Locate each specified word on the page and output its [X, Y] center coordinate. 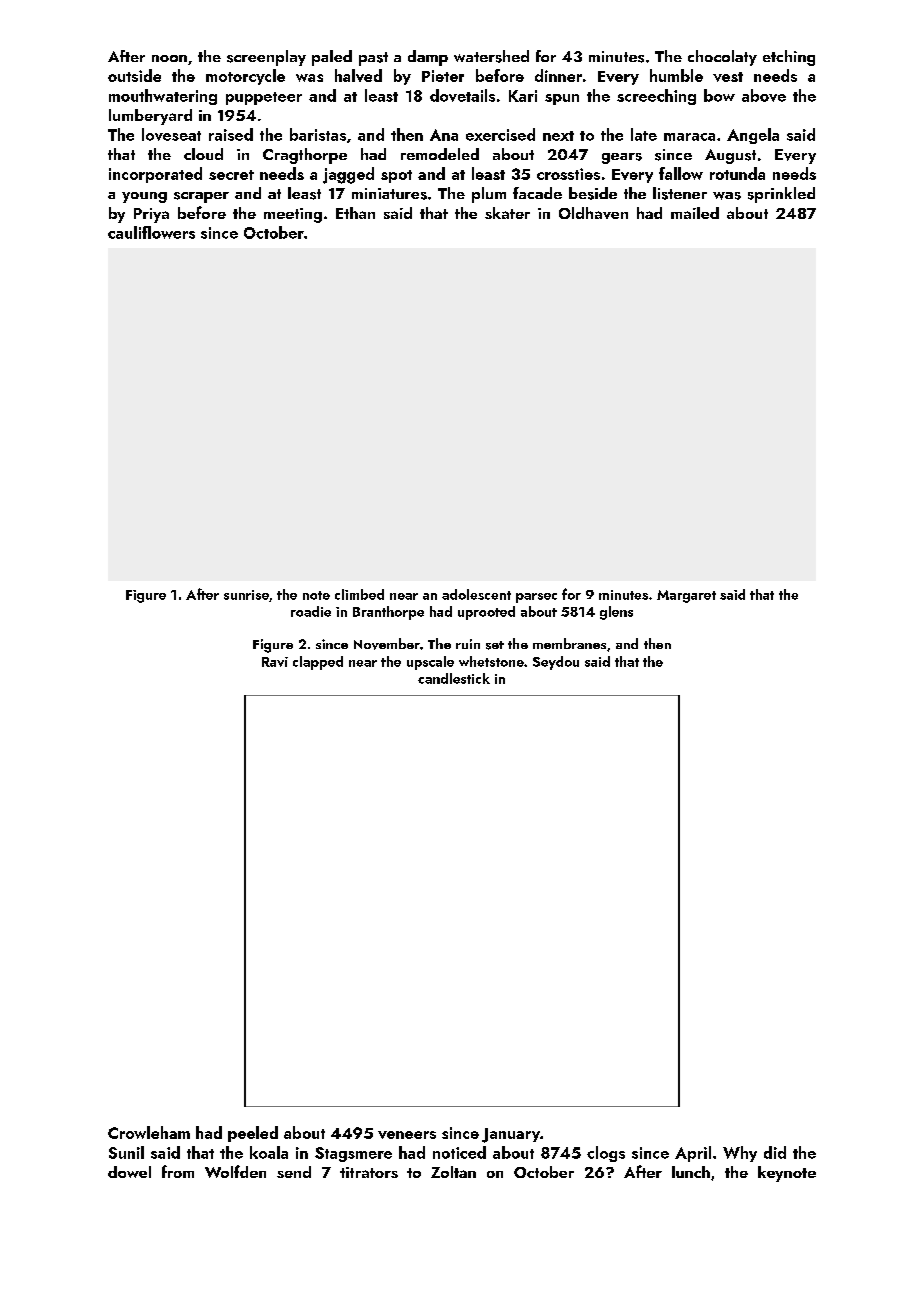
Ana [444, 135]
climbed [359, 594]
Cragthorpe [305, 156]
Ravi [275, 662]
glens [616, 613]
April [693, 1154]
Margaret [686, 596]
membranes [569, 643]
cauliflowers [151, 232]
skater [507, 213]
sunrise [246, 595]
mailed [695, 213]
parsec [536, 598]
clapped [318, 663]
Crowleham [149, 1132]
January [511, 1135]
